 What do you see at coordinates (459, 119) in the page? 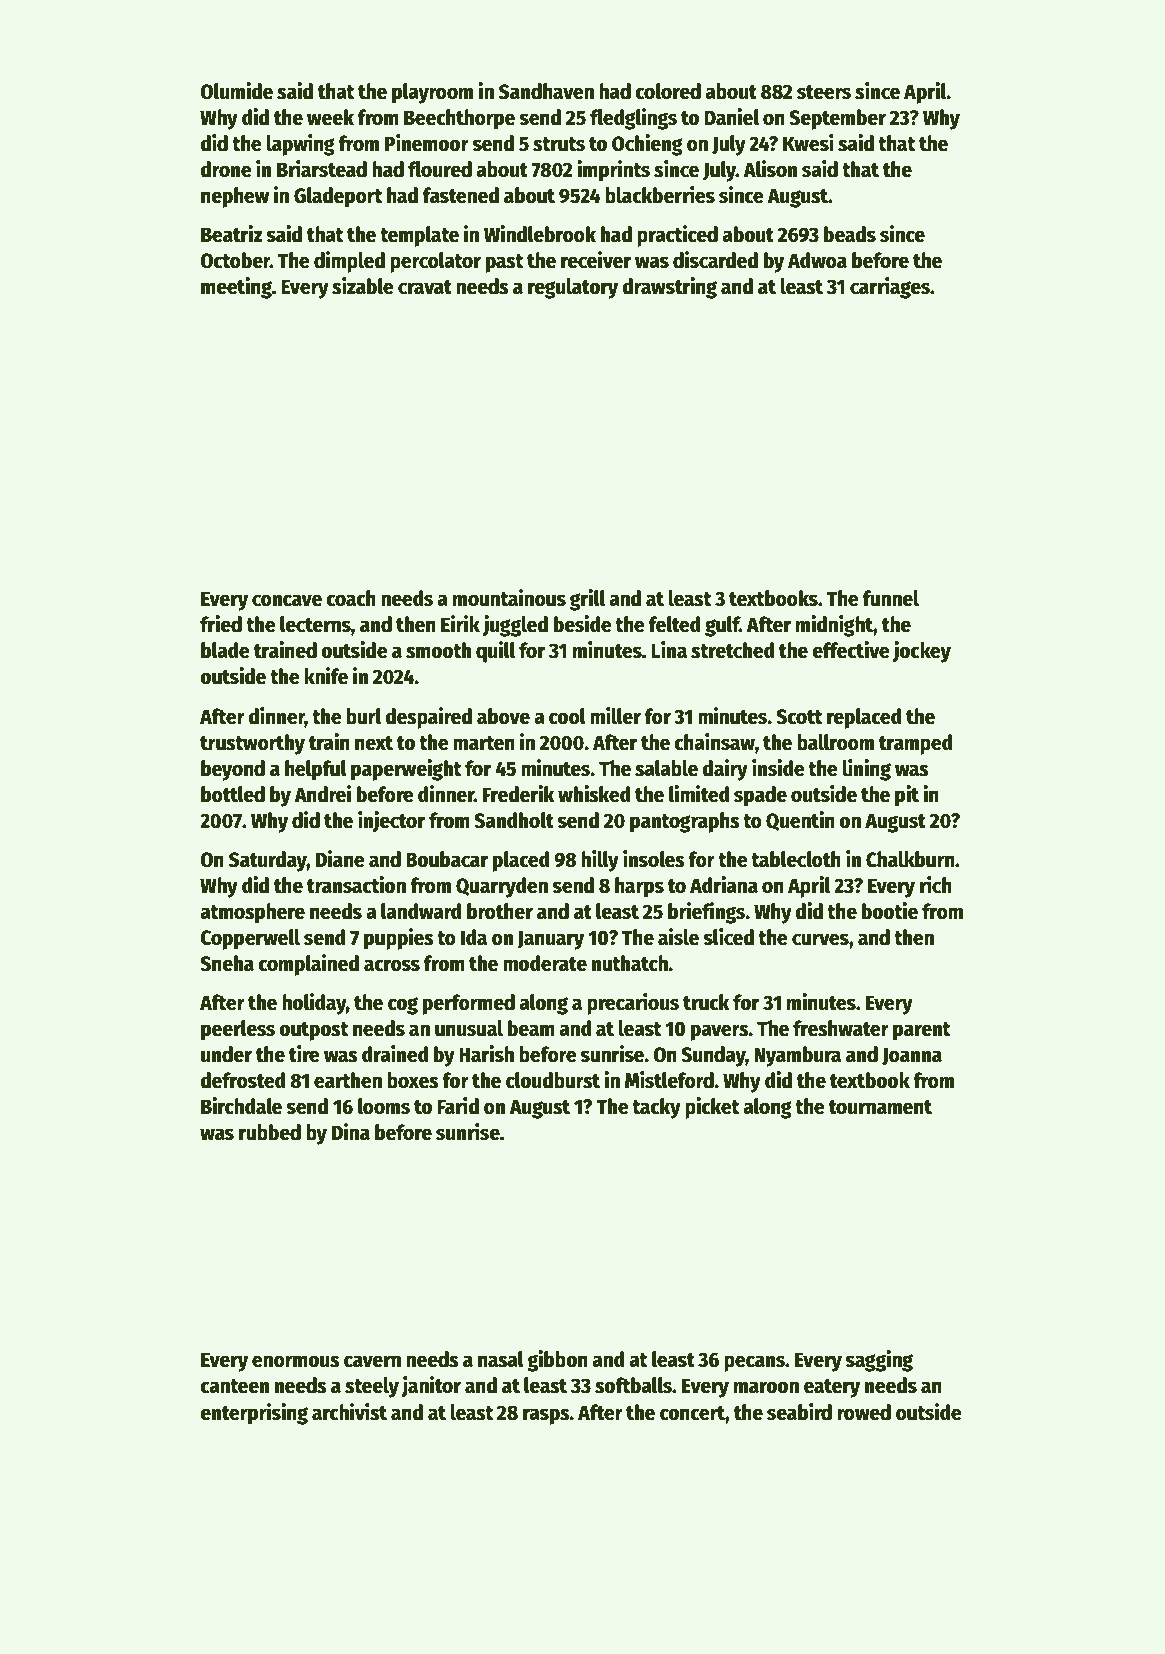
I see `Beechthorpe` at bounding box center [459, 119].
